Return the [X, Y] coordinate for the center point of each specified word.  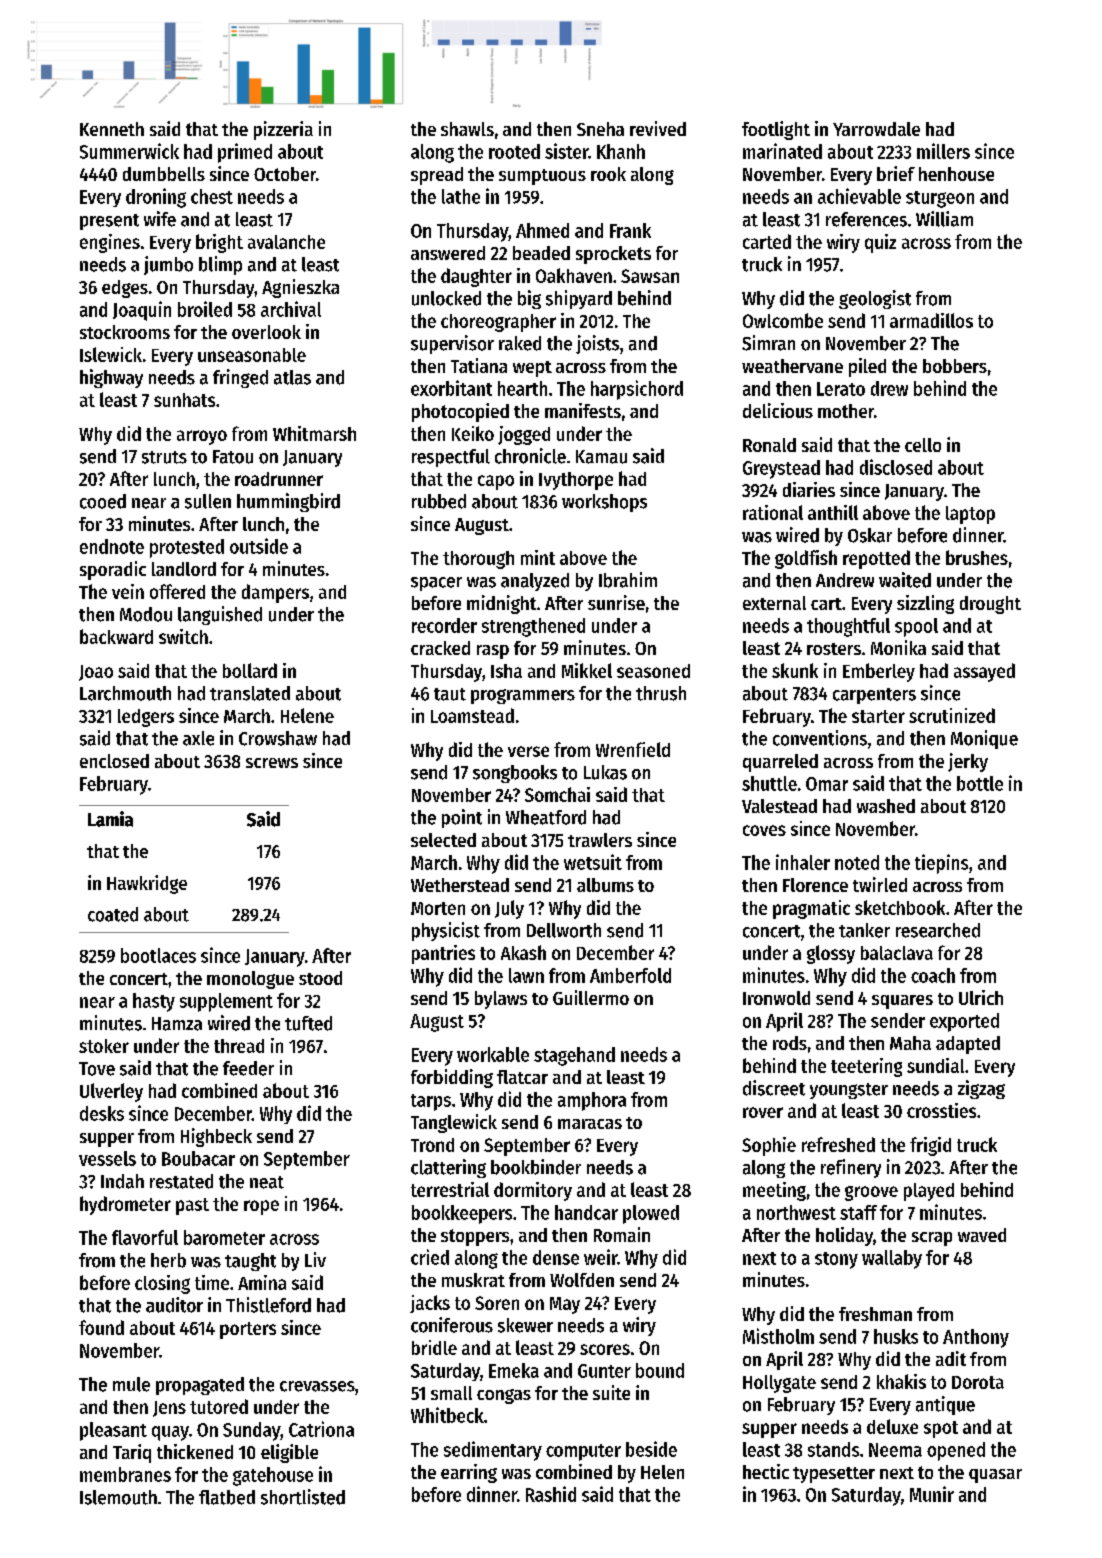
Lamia [110, 819]
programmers [523, 696]
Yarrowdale [876, 129]
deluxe [892, 1426]
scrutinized [952, 715]
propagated [200, 1386]
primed [245, 153]
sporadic [113, 570]
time [212, 1282]
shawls [467, 129]
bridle [434, 1347]
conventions [820, 738]
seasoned [653, 671]
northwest [796, 1212]
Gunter [604, 1371]
